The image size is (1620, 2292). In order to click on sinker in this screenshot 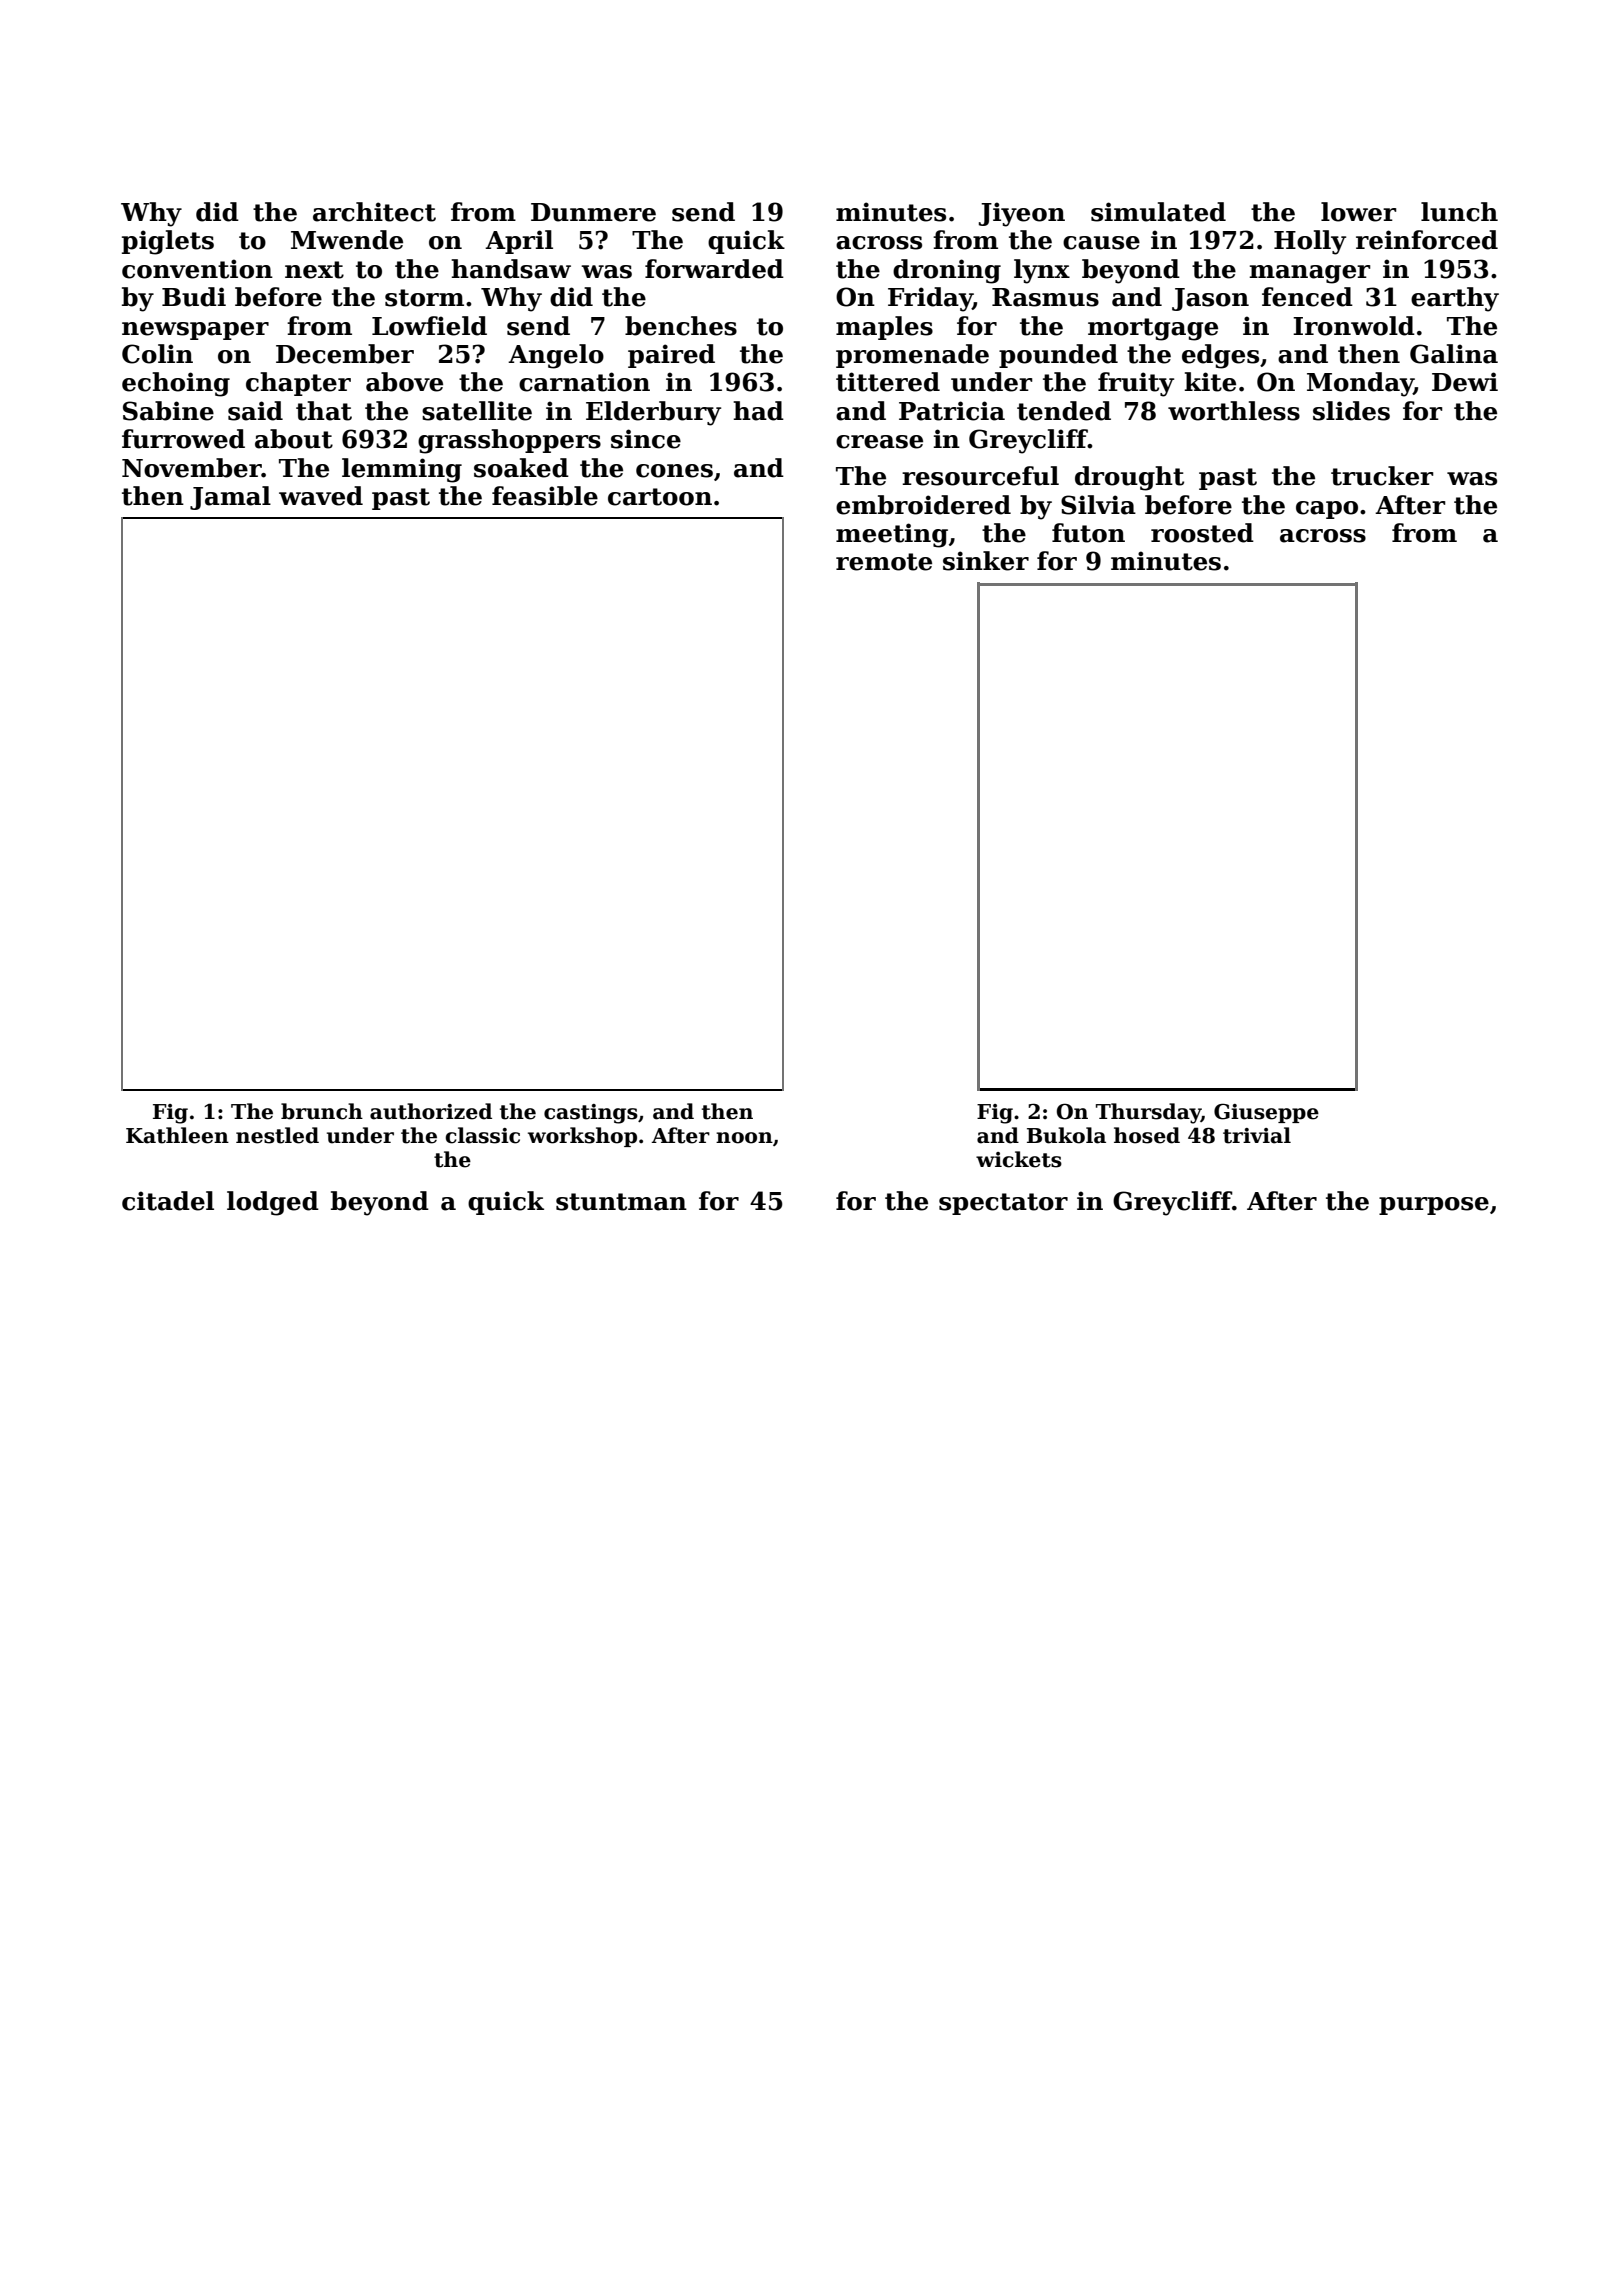, I will do `click(986, 561)`.
